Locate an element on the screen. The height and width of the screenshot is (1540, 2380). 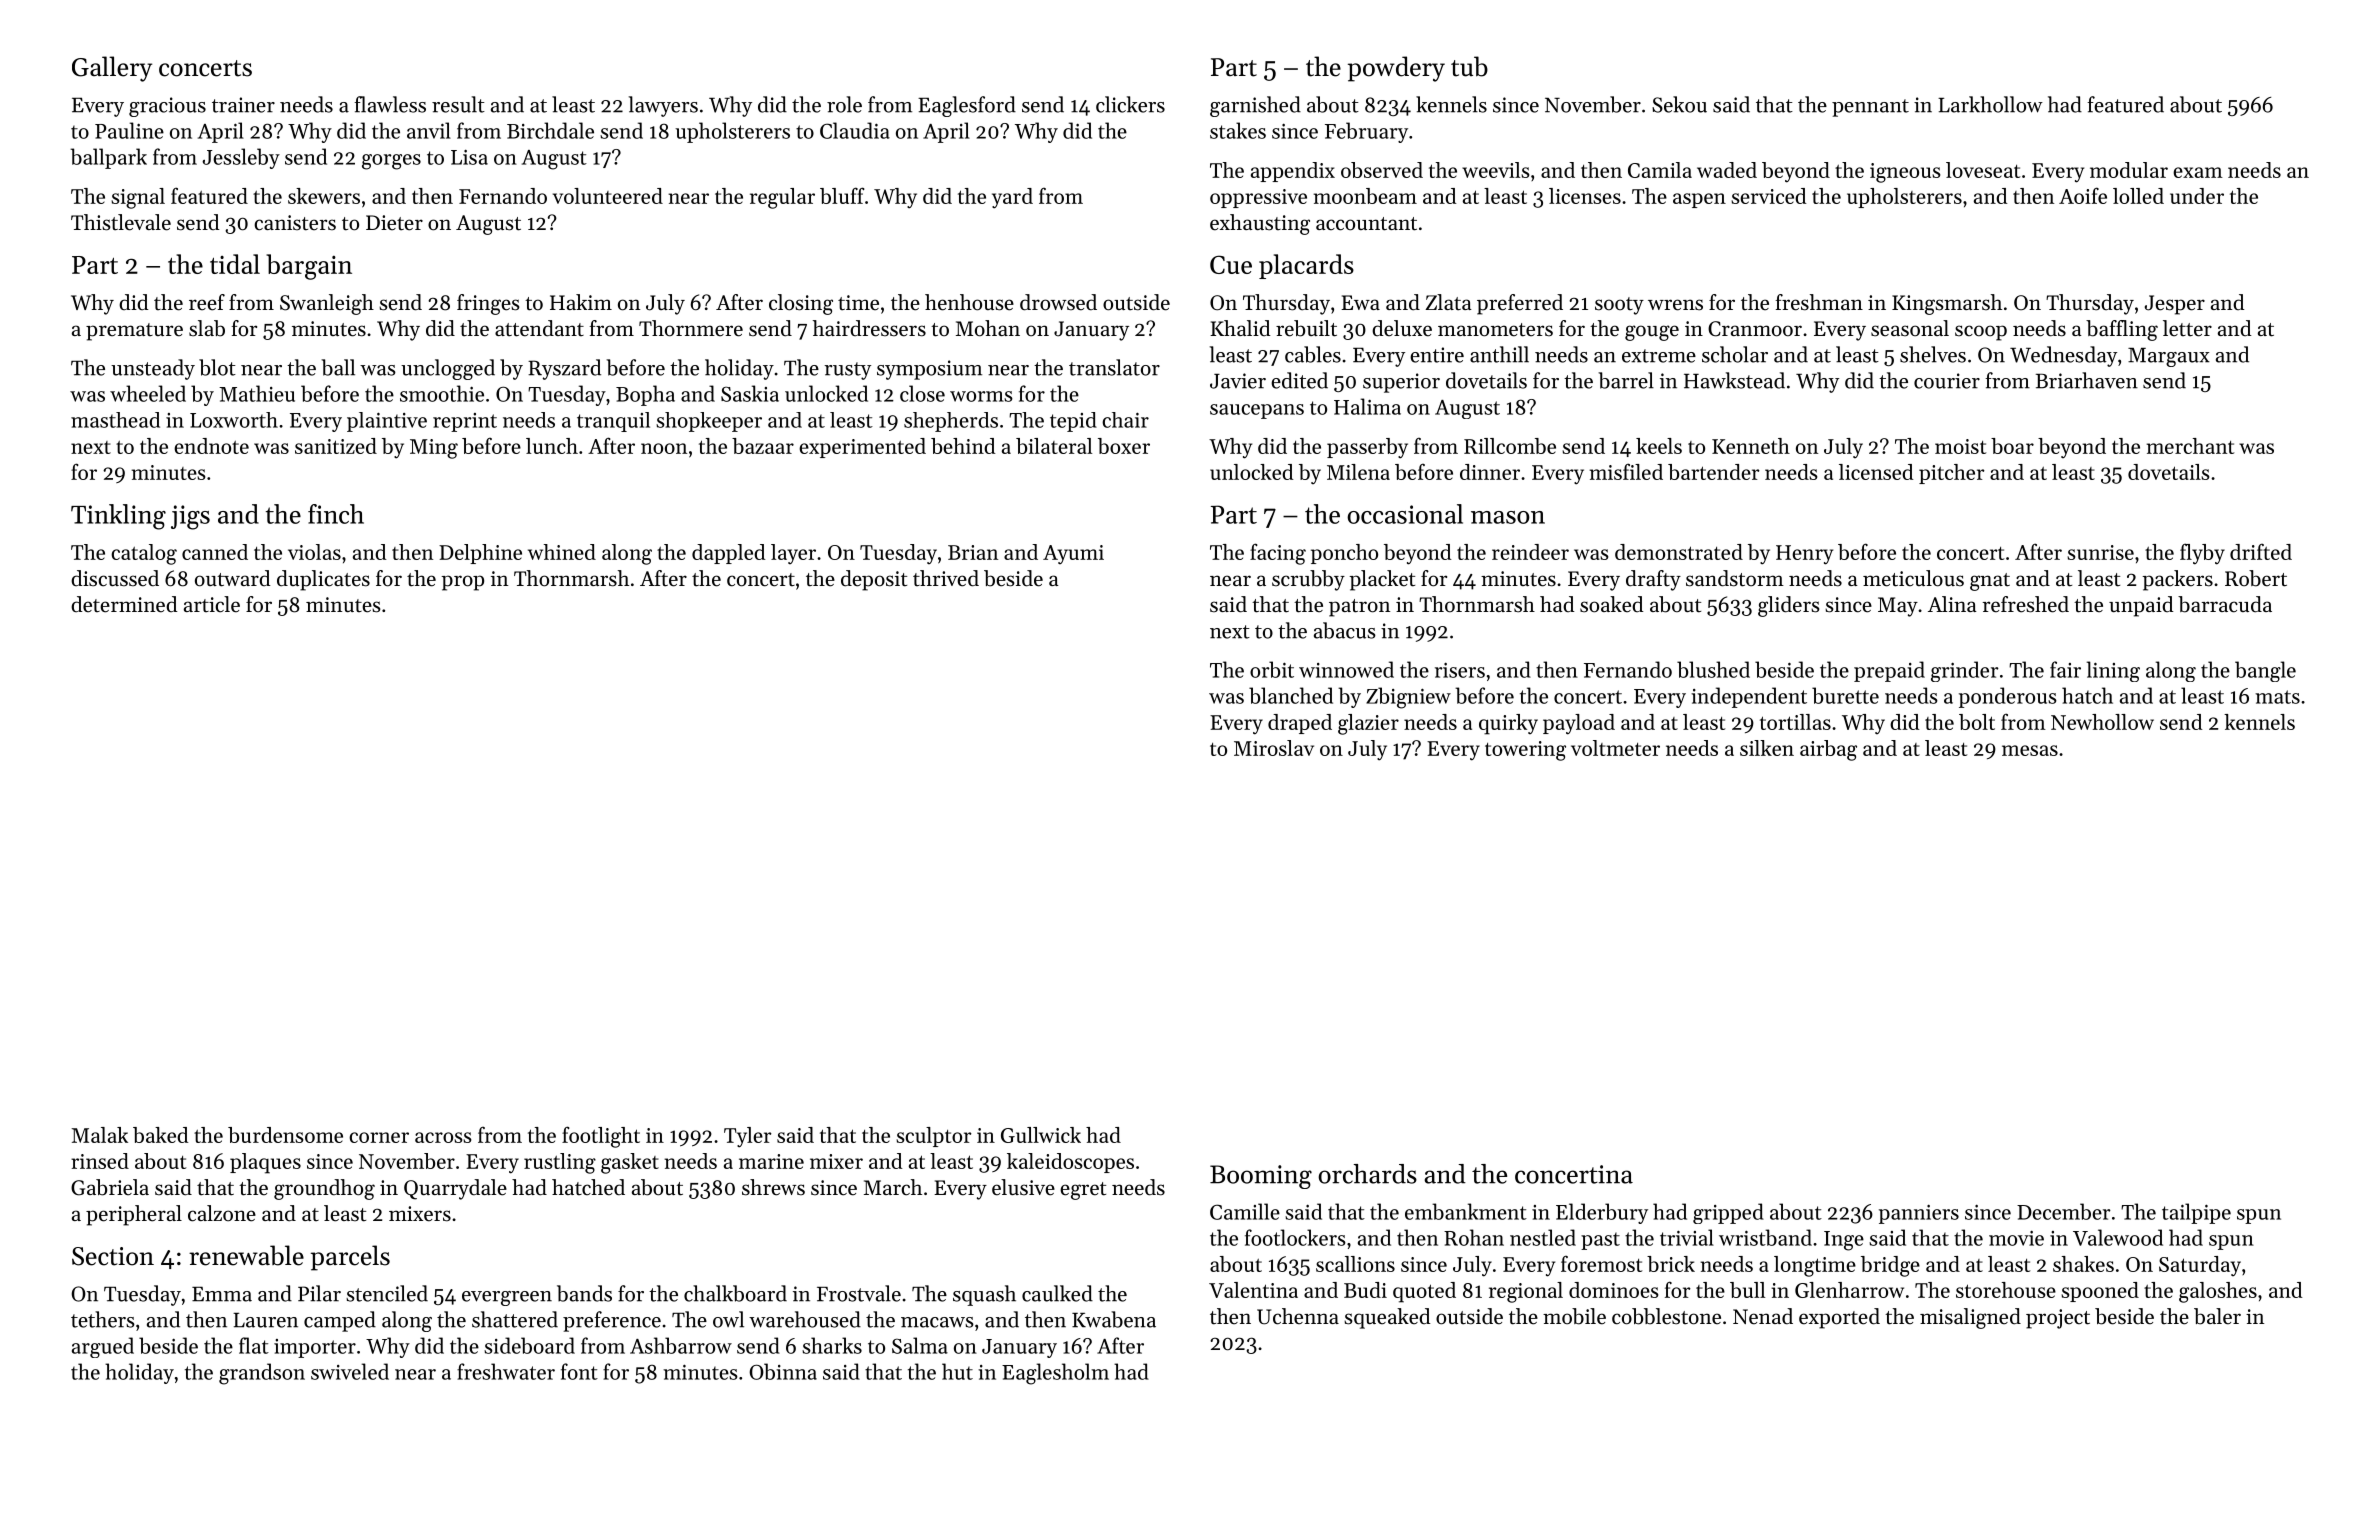
endnote is located at coordinates (211, 446).
